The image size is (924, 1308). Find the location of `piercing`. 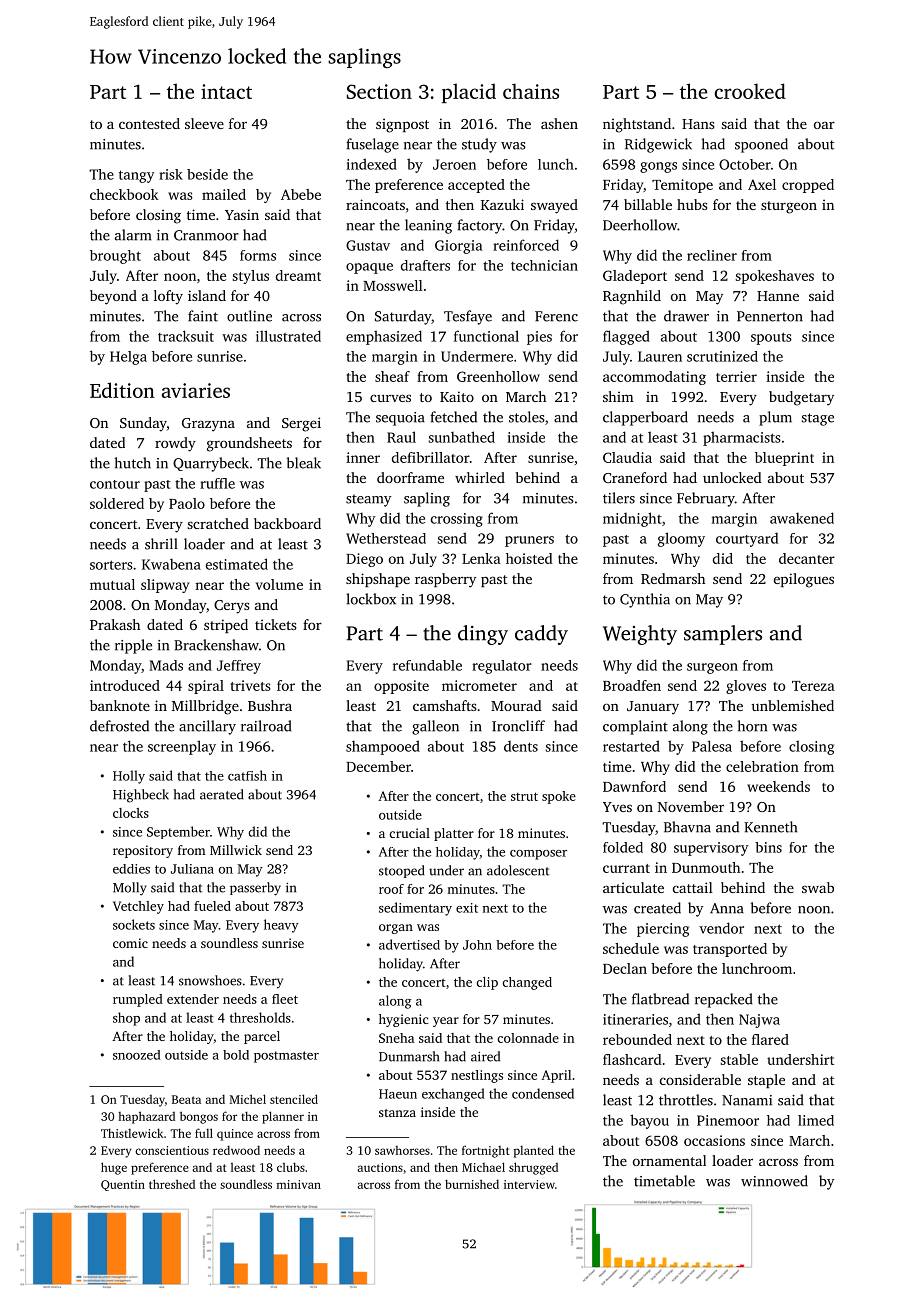

piercing is located at coordinates (663, 930).
